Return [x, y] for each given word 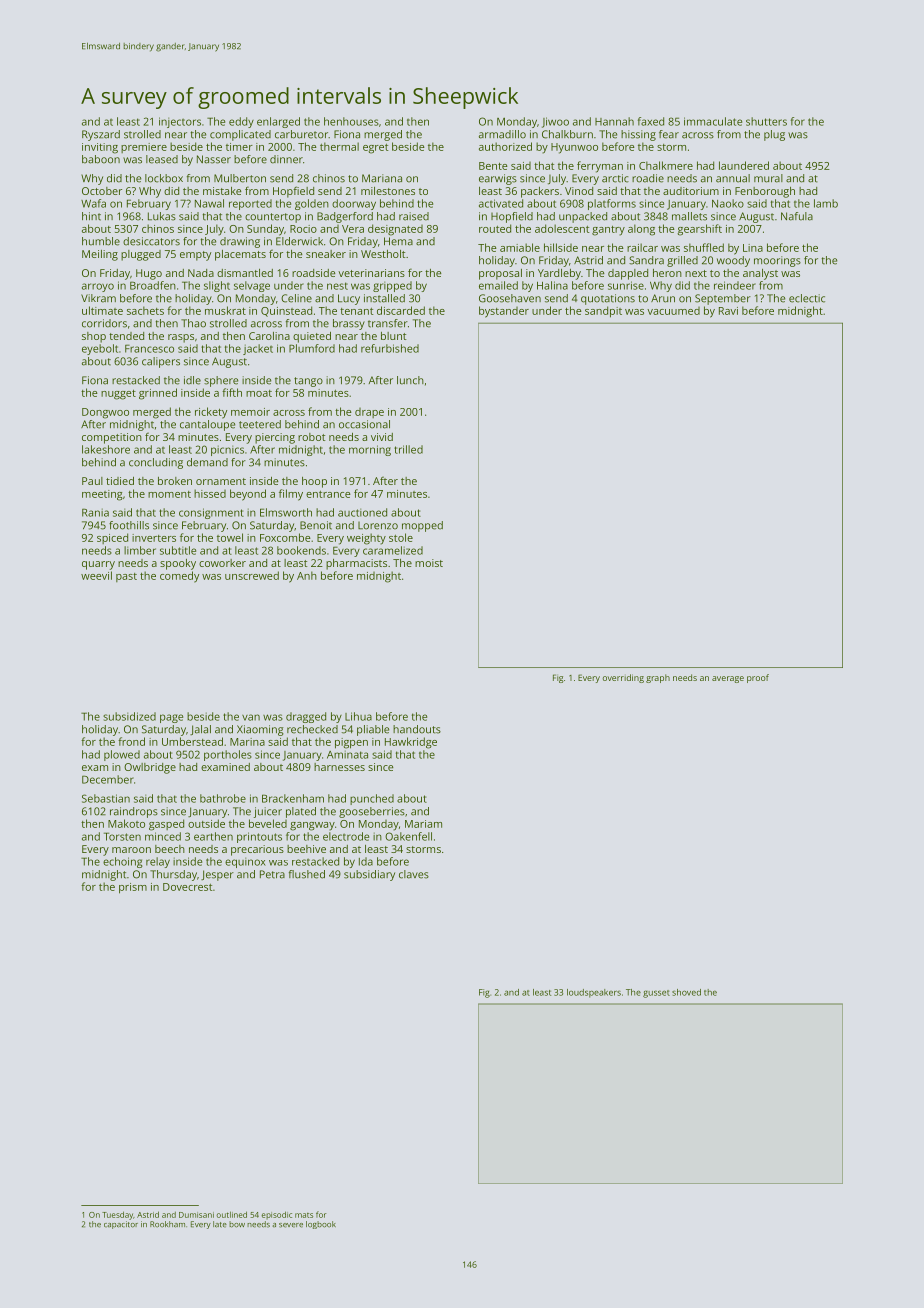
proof [758, 678]
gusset [656, 994]
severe [291, 1225]
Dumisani [196, 1215]
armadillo [502, 134]
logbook [321, 1225]
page [171, 718]
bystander [504, 312]
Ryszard [101, 135]
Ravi [728, 311]
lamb [826, 203]
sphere [221, 381]
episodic [276, 1215]
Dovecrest [188, 887]
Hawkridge [411, 743]
